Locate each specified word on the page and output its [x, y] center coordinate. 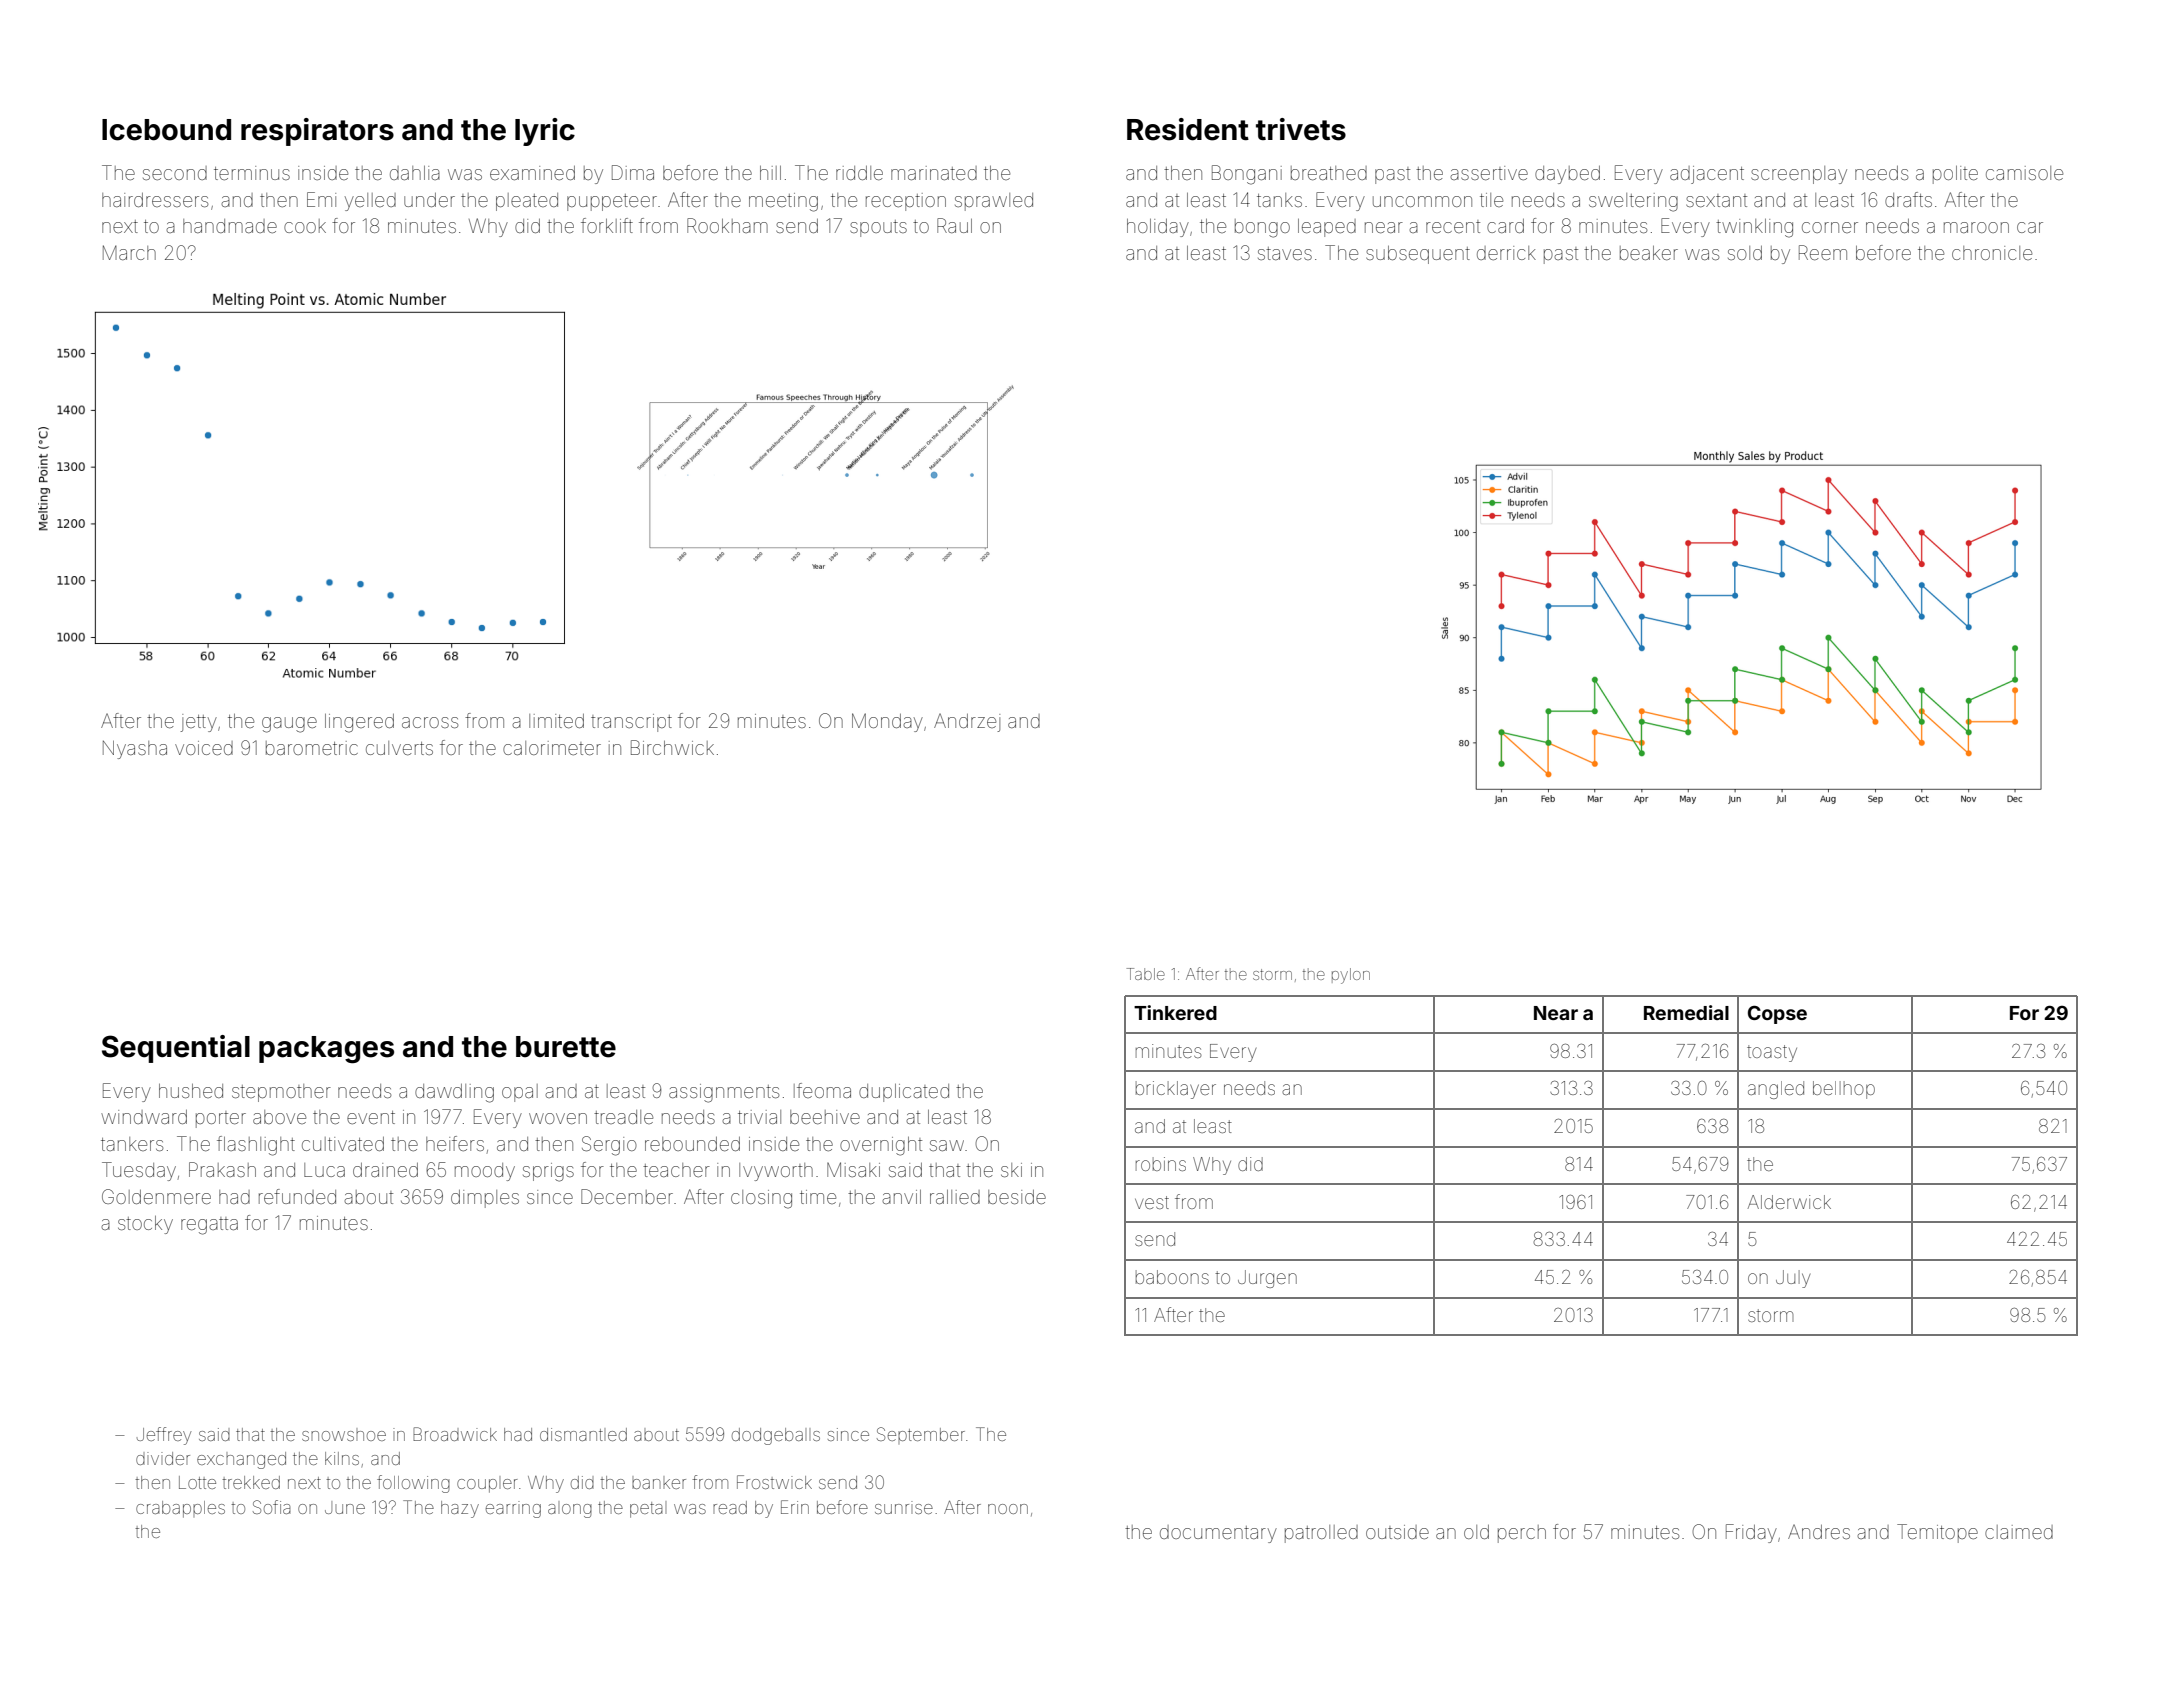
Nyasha [135, 750]
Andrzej [967, 723]
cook [305, 226]
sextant [1716, 200]
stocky [145, 1225]
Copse [1777, 1014]
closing [761, 1199]
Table [1146, 974]
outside [1397, 1532]
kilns [342, 1458]
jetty [198, 723]
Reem [1823, 252]
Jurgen [1267, 1279]
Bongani [1247, 175]
